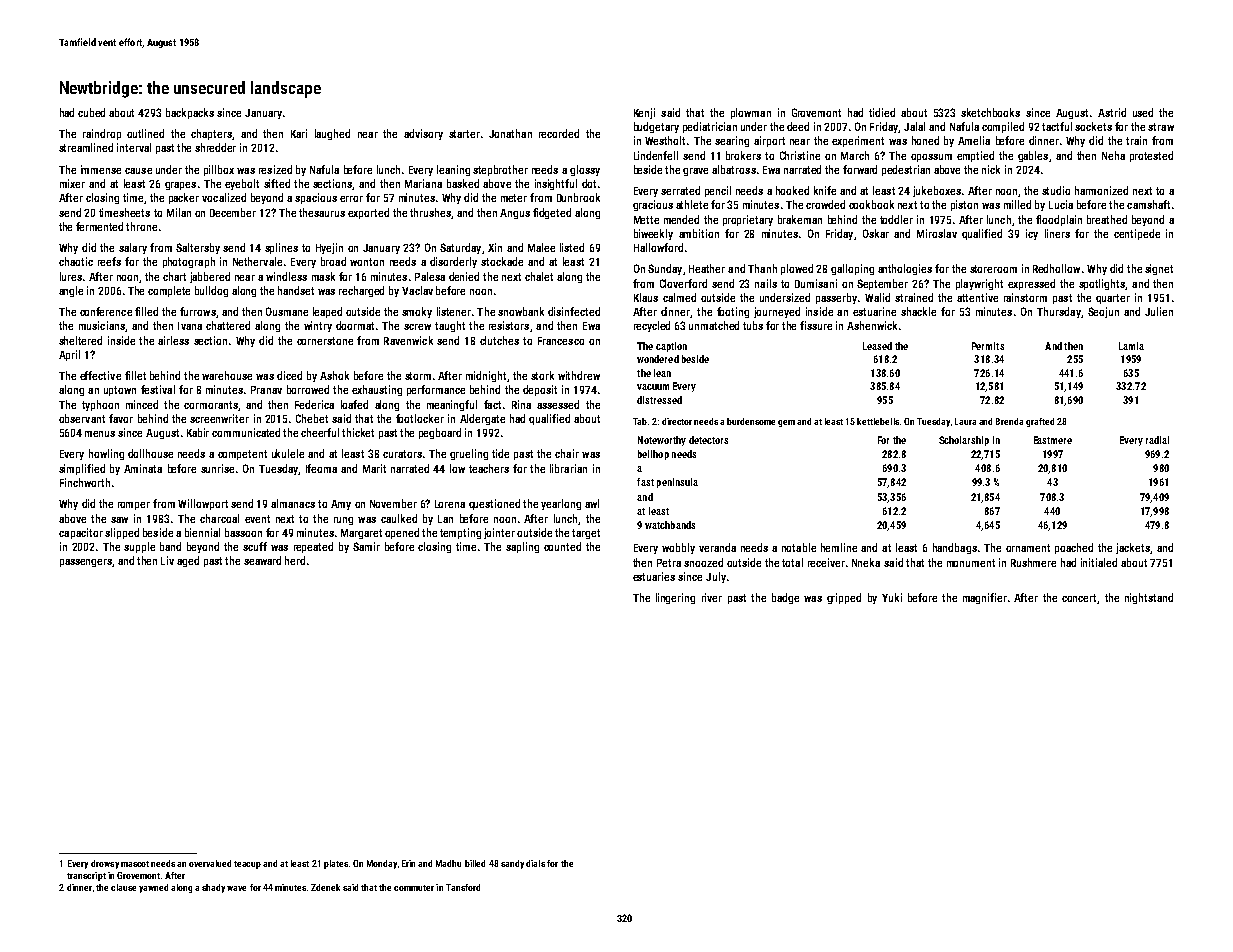  I want to click on Dunbrook, so click(578, 197).
